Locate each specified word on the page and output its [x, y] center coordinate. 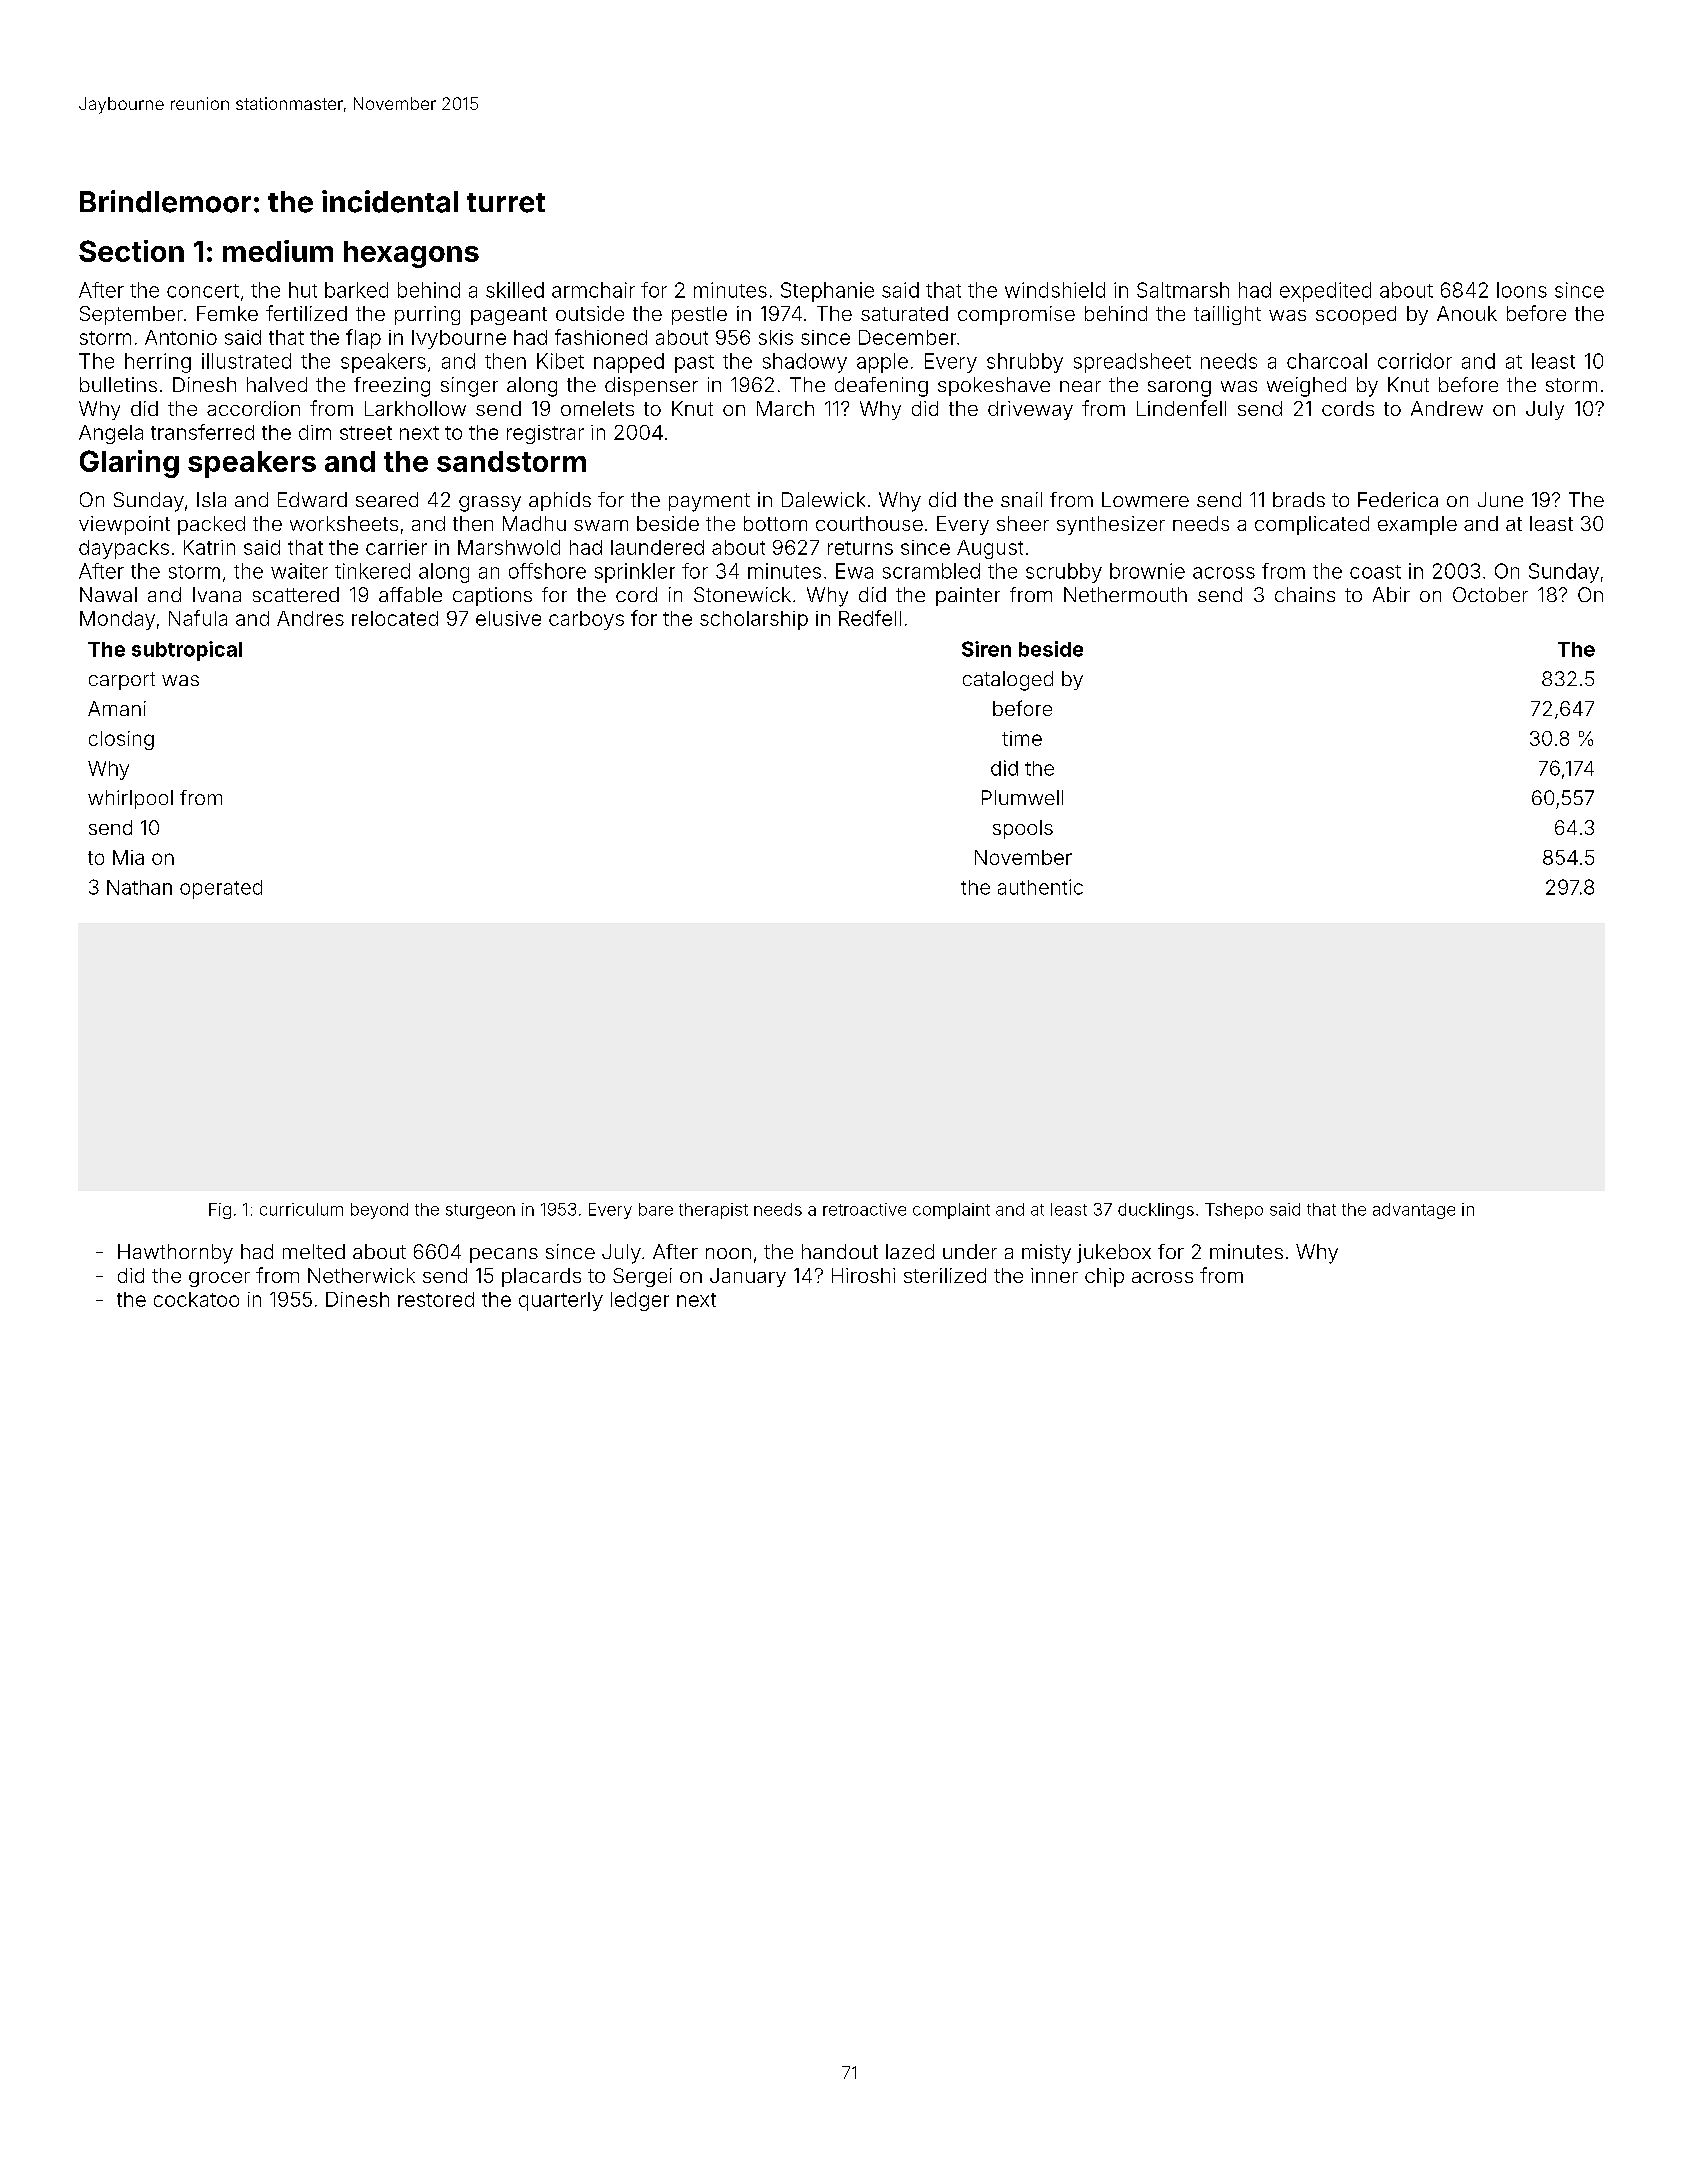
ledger [640, 1301]
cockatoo [196, 1299]
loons [1522, 290]
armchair [593, 290]
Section [131, 251]
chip [1104, 1277]
